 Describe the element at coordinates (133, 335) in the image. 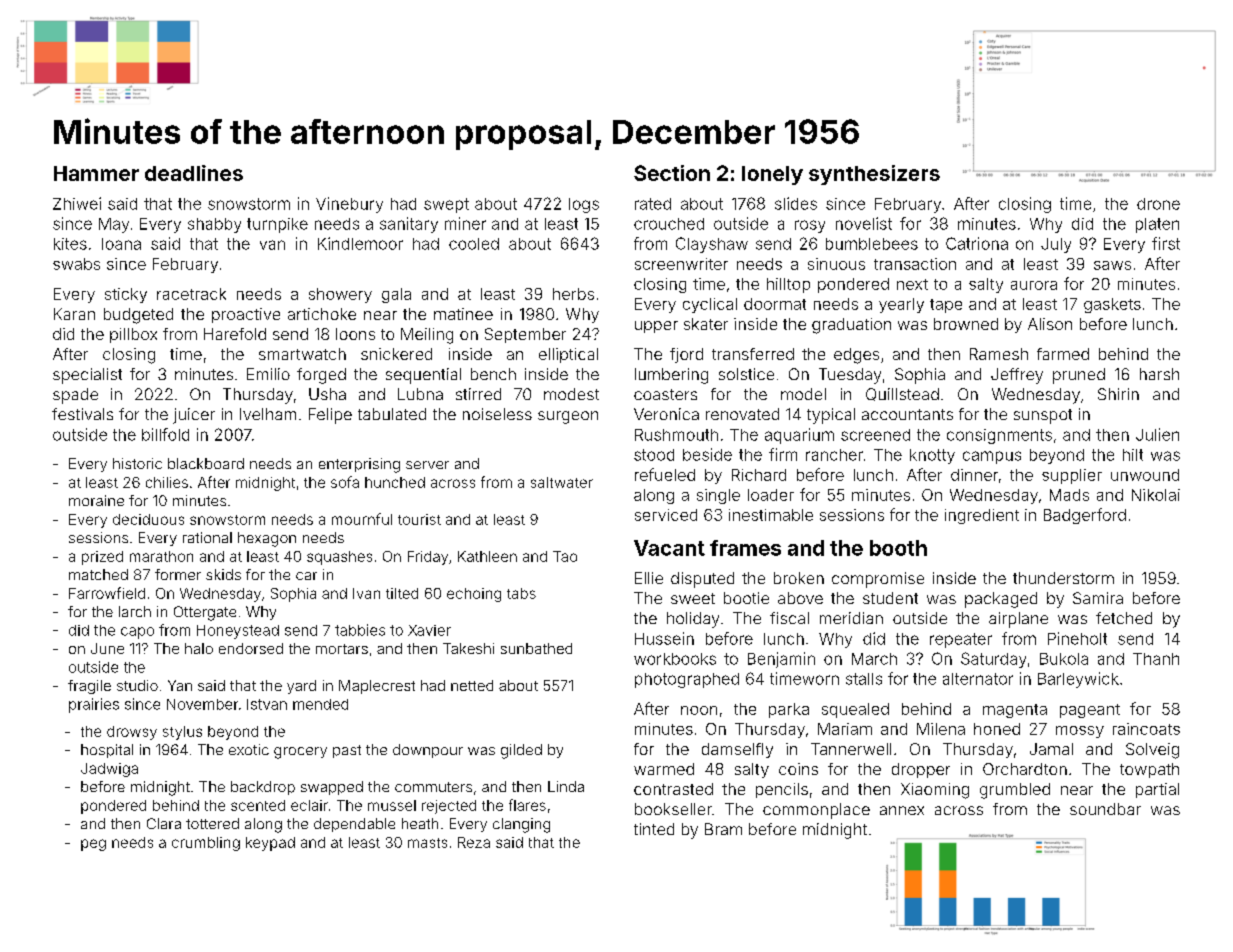

I see `pillbox` at that location.
